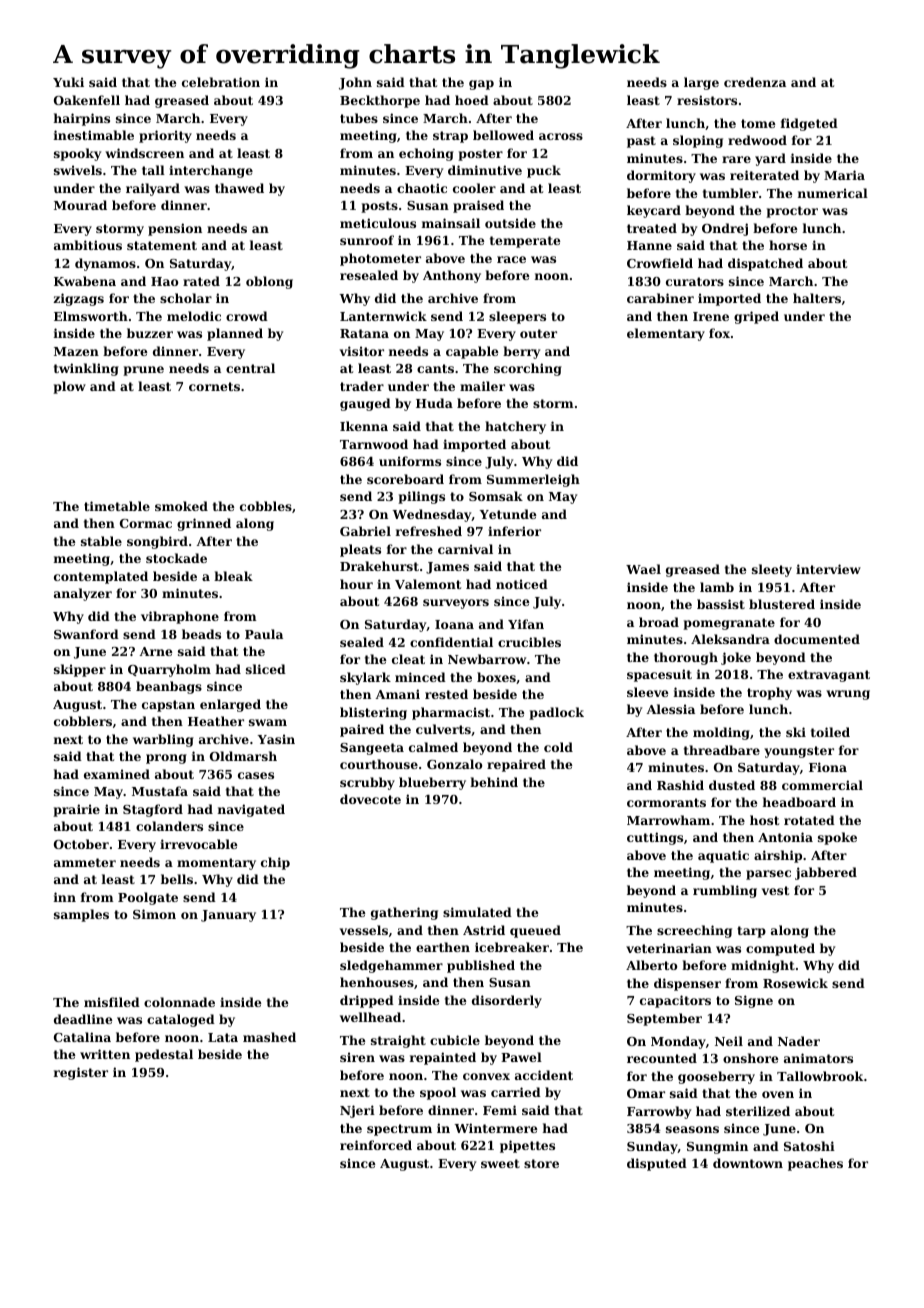  I want to click on gap, so click(481, 85).
